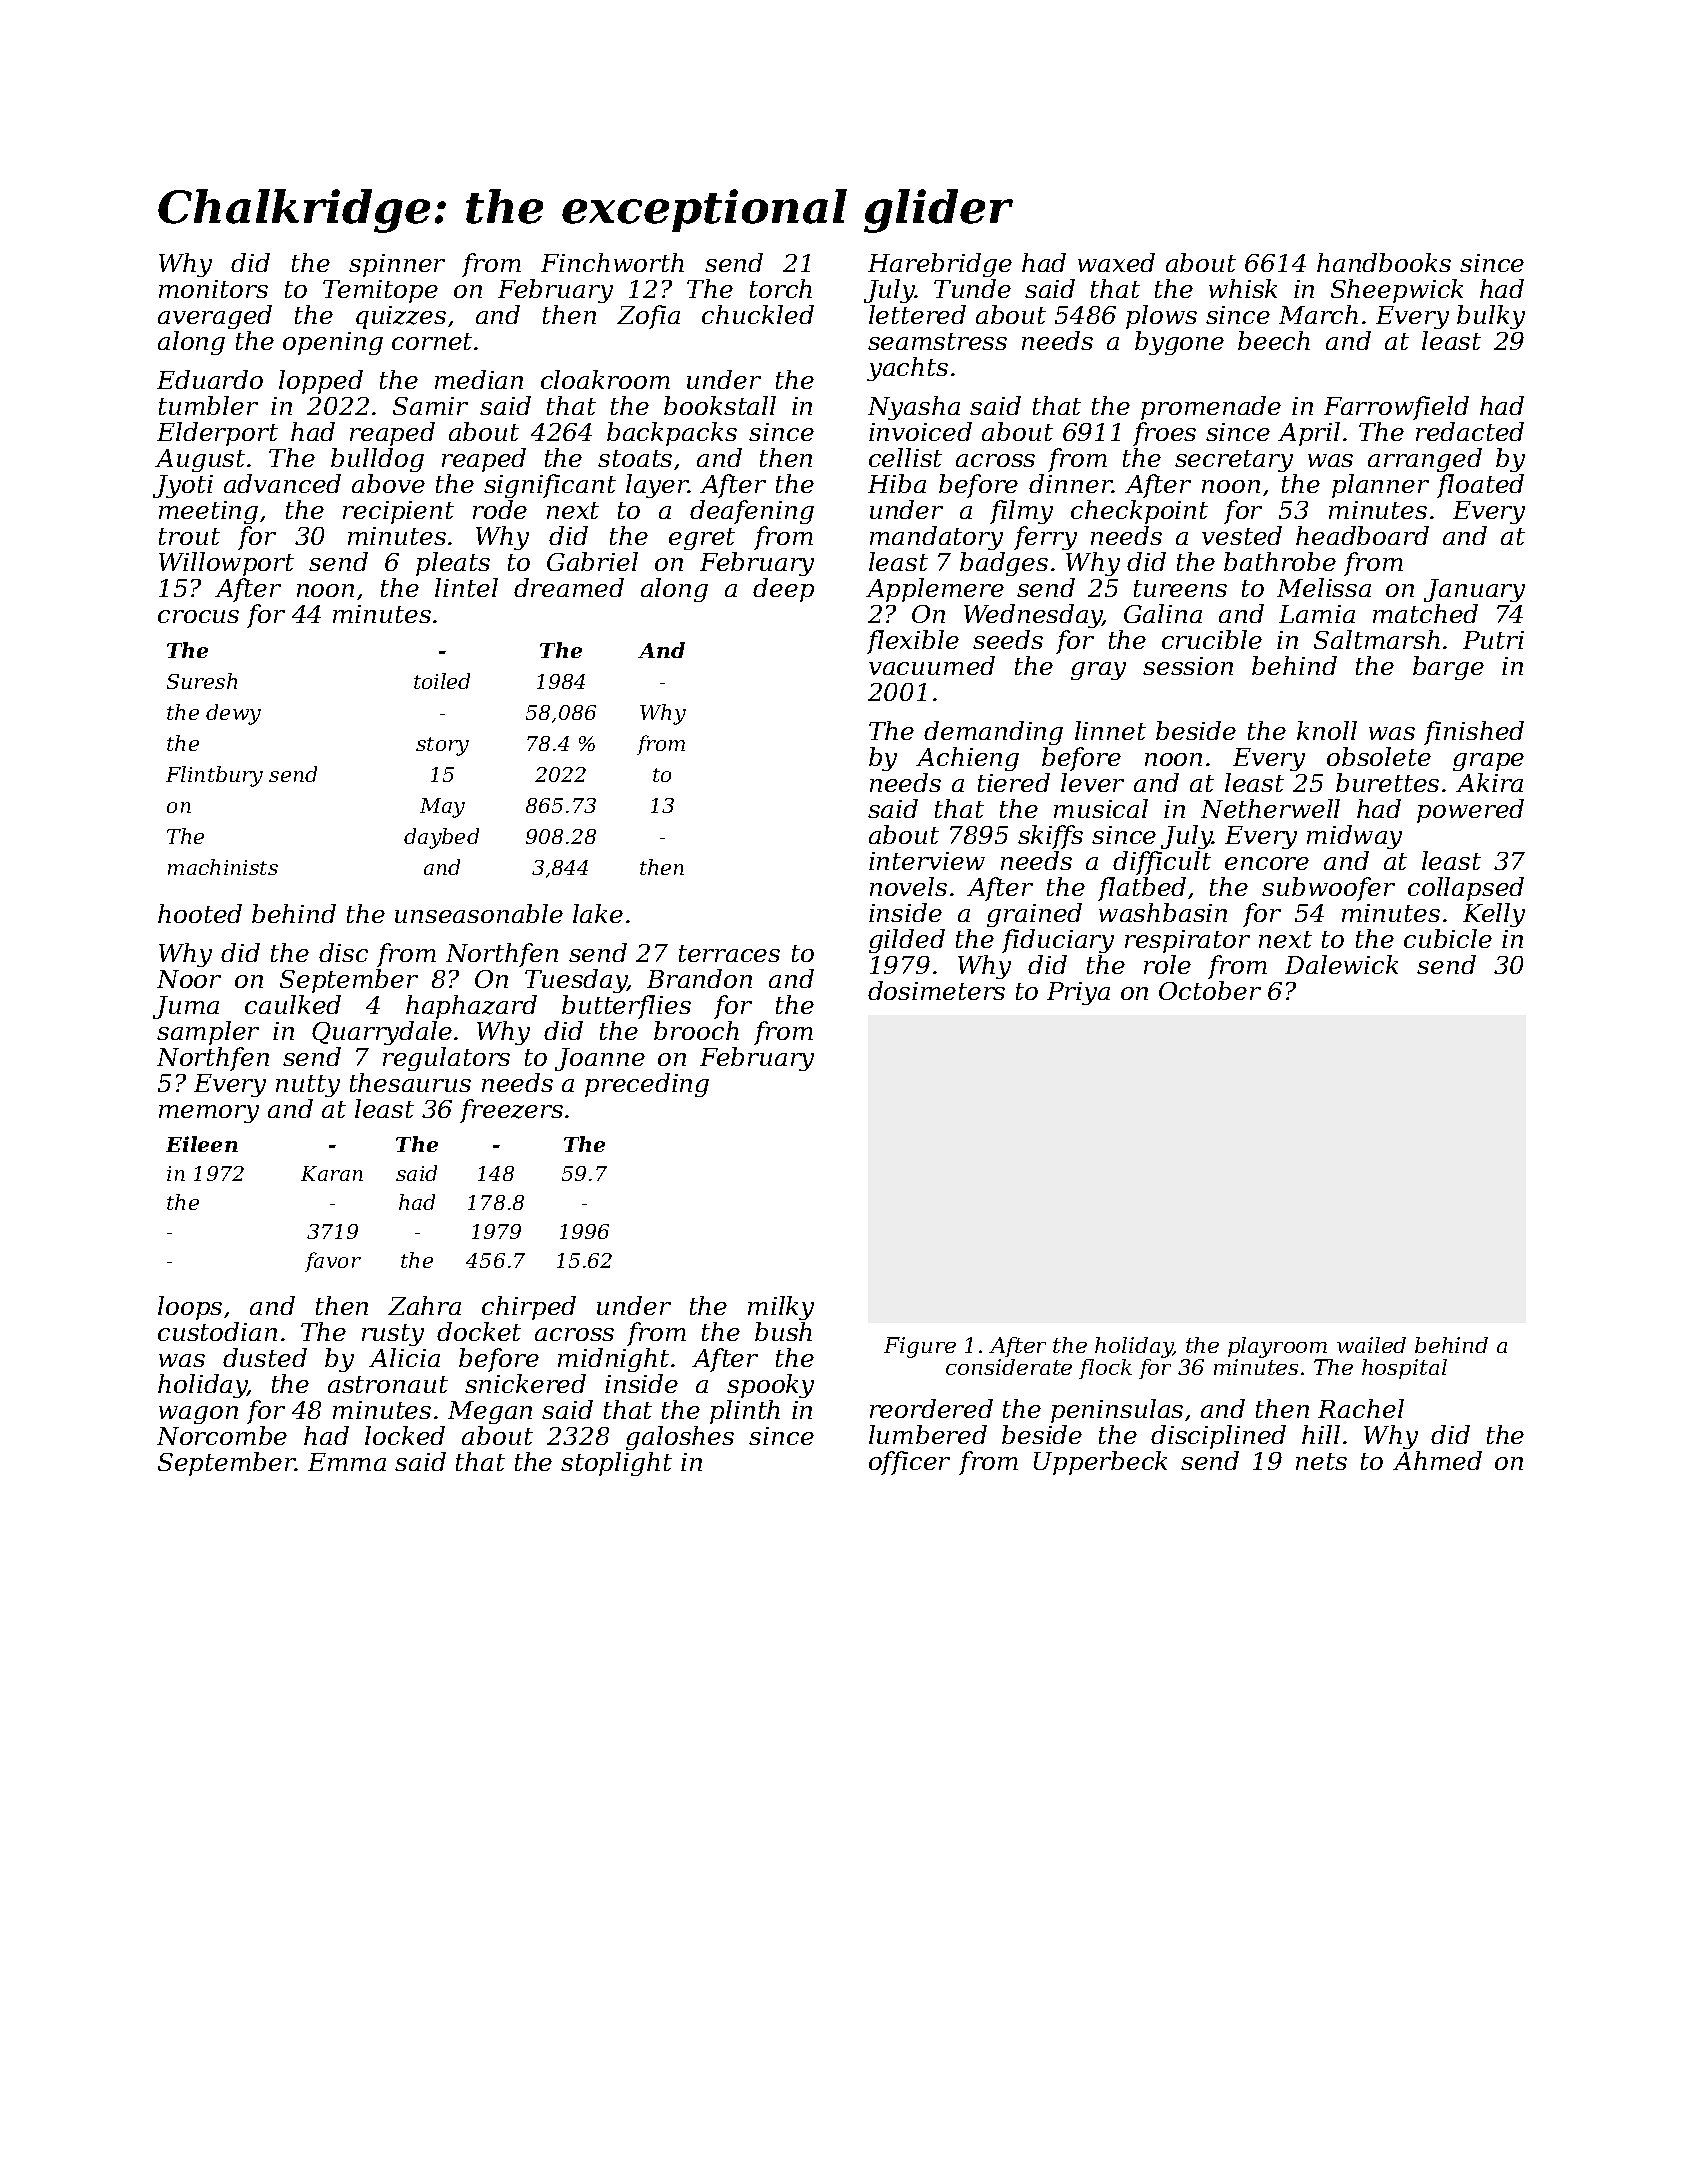 Image resolution: width=1683 pixels, height=2178 pixels. I want to click on Netherwell, so click(1270, 808).
